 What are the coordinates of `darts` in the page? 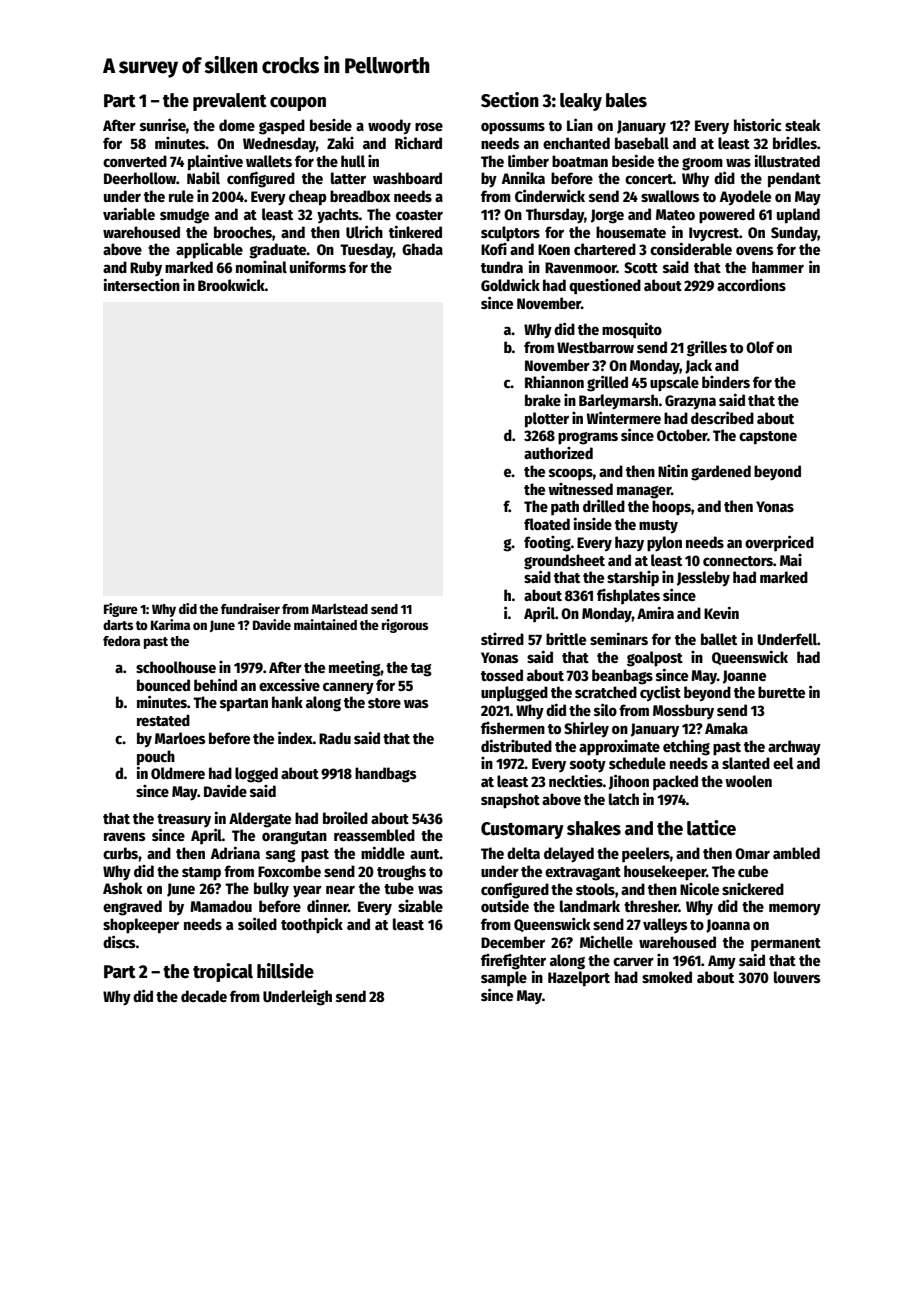 It's located at (118, 625).
